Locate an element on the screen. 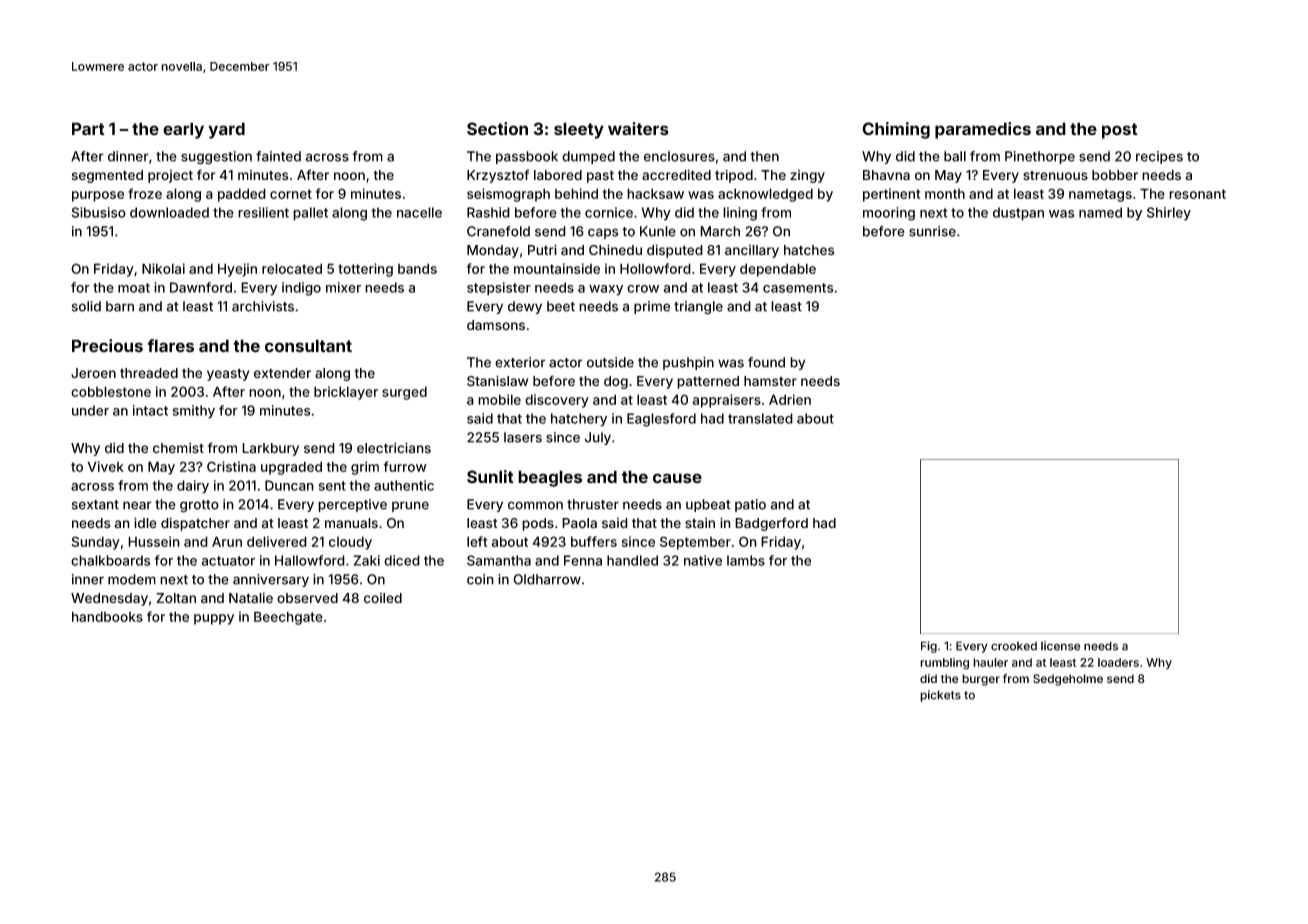 This screenshot has width=1308, height=924. labored is located at coordinates (558, 175).
